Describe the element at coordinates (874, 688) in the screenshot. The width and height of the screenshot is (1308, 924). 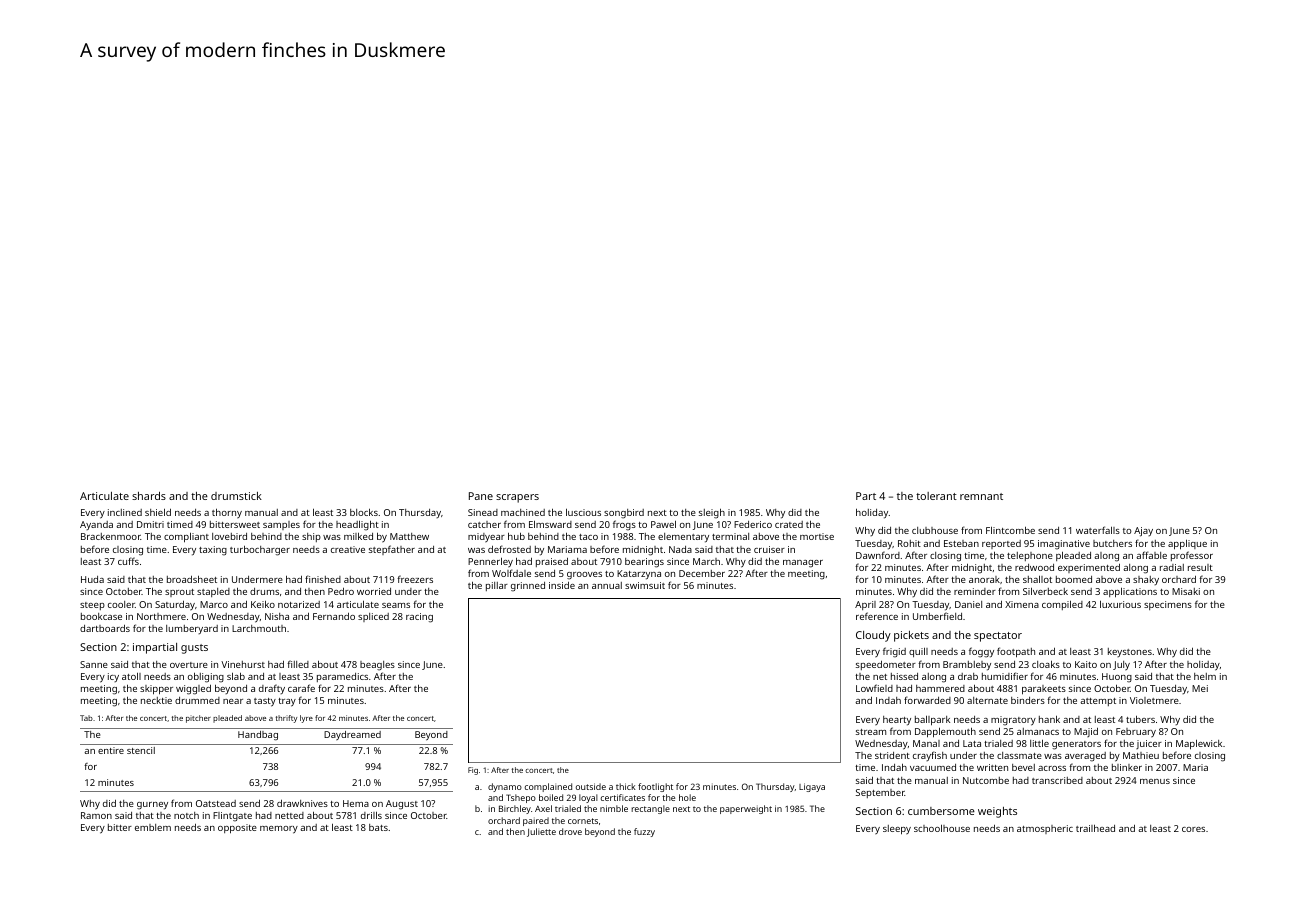
I see `Lowfield` at that location.
